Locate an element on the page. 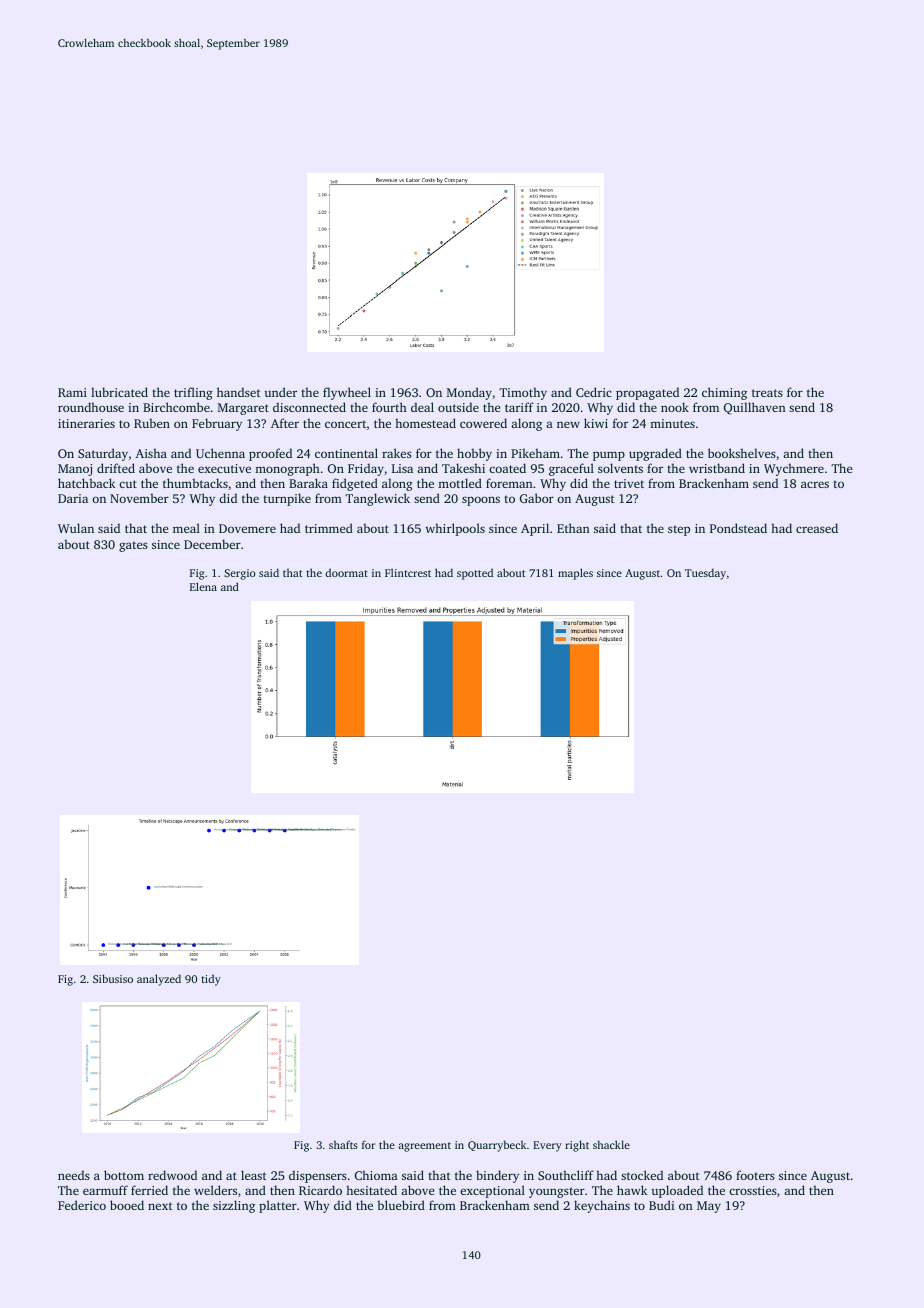 The width and height of the document is (924, 1308). maples is located at coordinates (575, 574).
